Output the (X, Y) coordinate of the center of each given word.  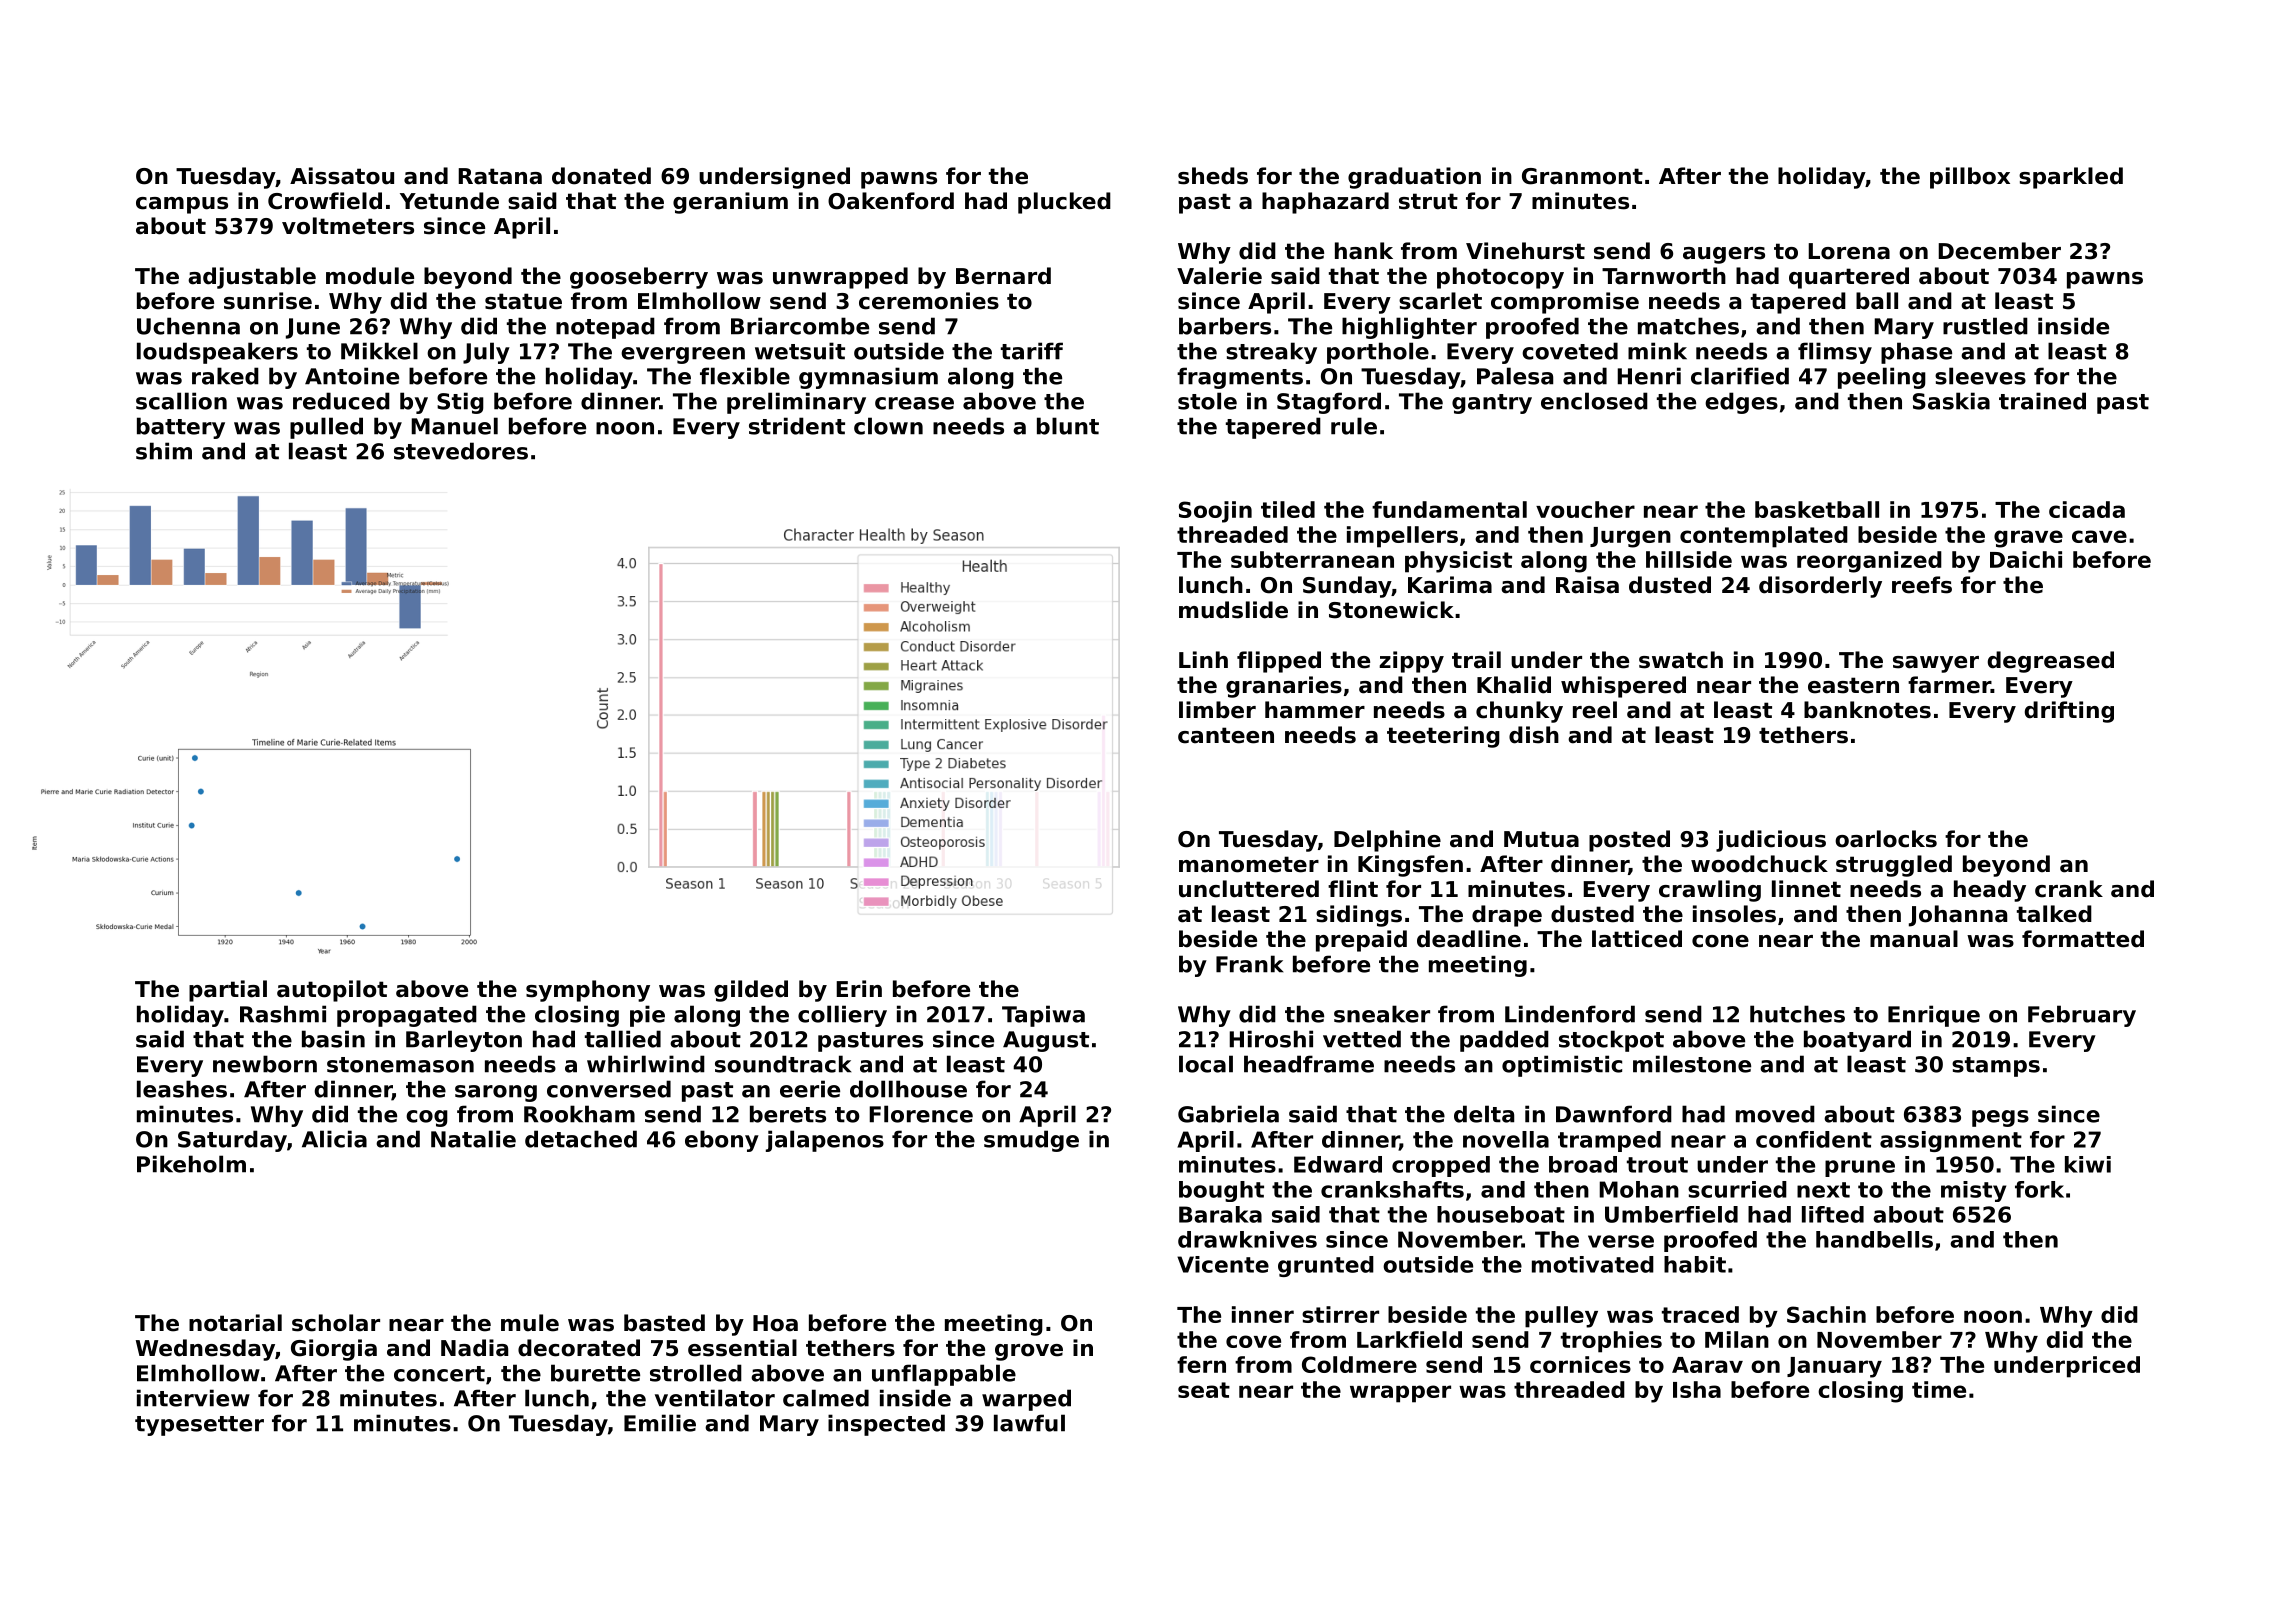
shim (164, 451)
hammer (1315, 710)
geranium (730, 203)
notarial (235, 1323)
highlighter (1409, 328)
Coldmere (1359, 1364)
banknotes (1867, 710)
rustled (1985, 326)
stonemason (400, 1065)
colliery (842, 1016)
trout (1657, 1165)
